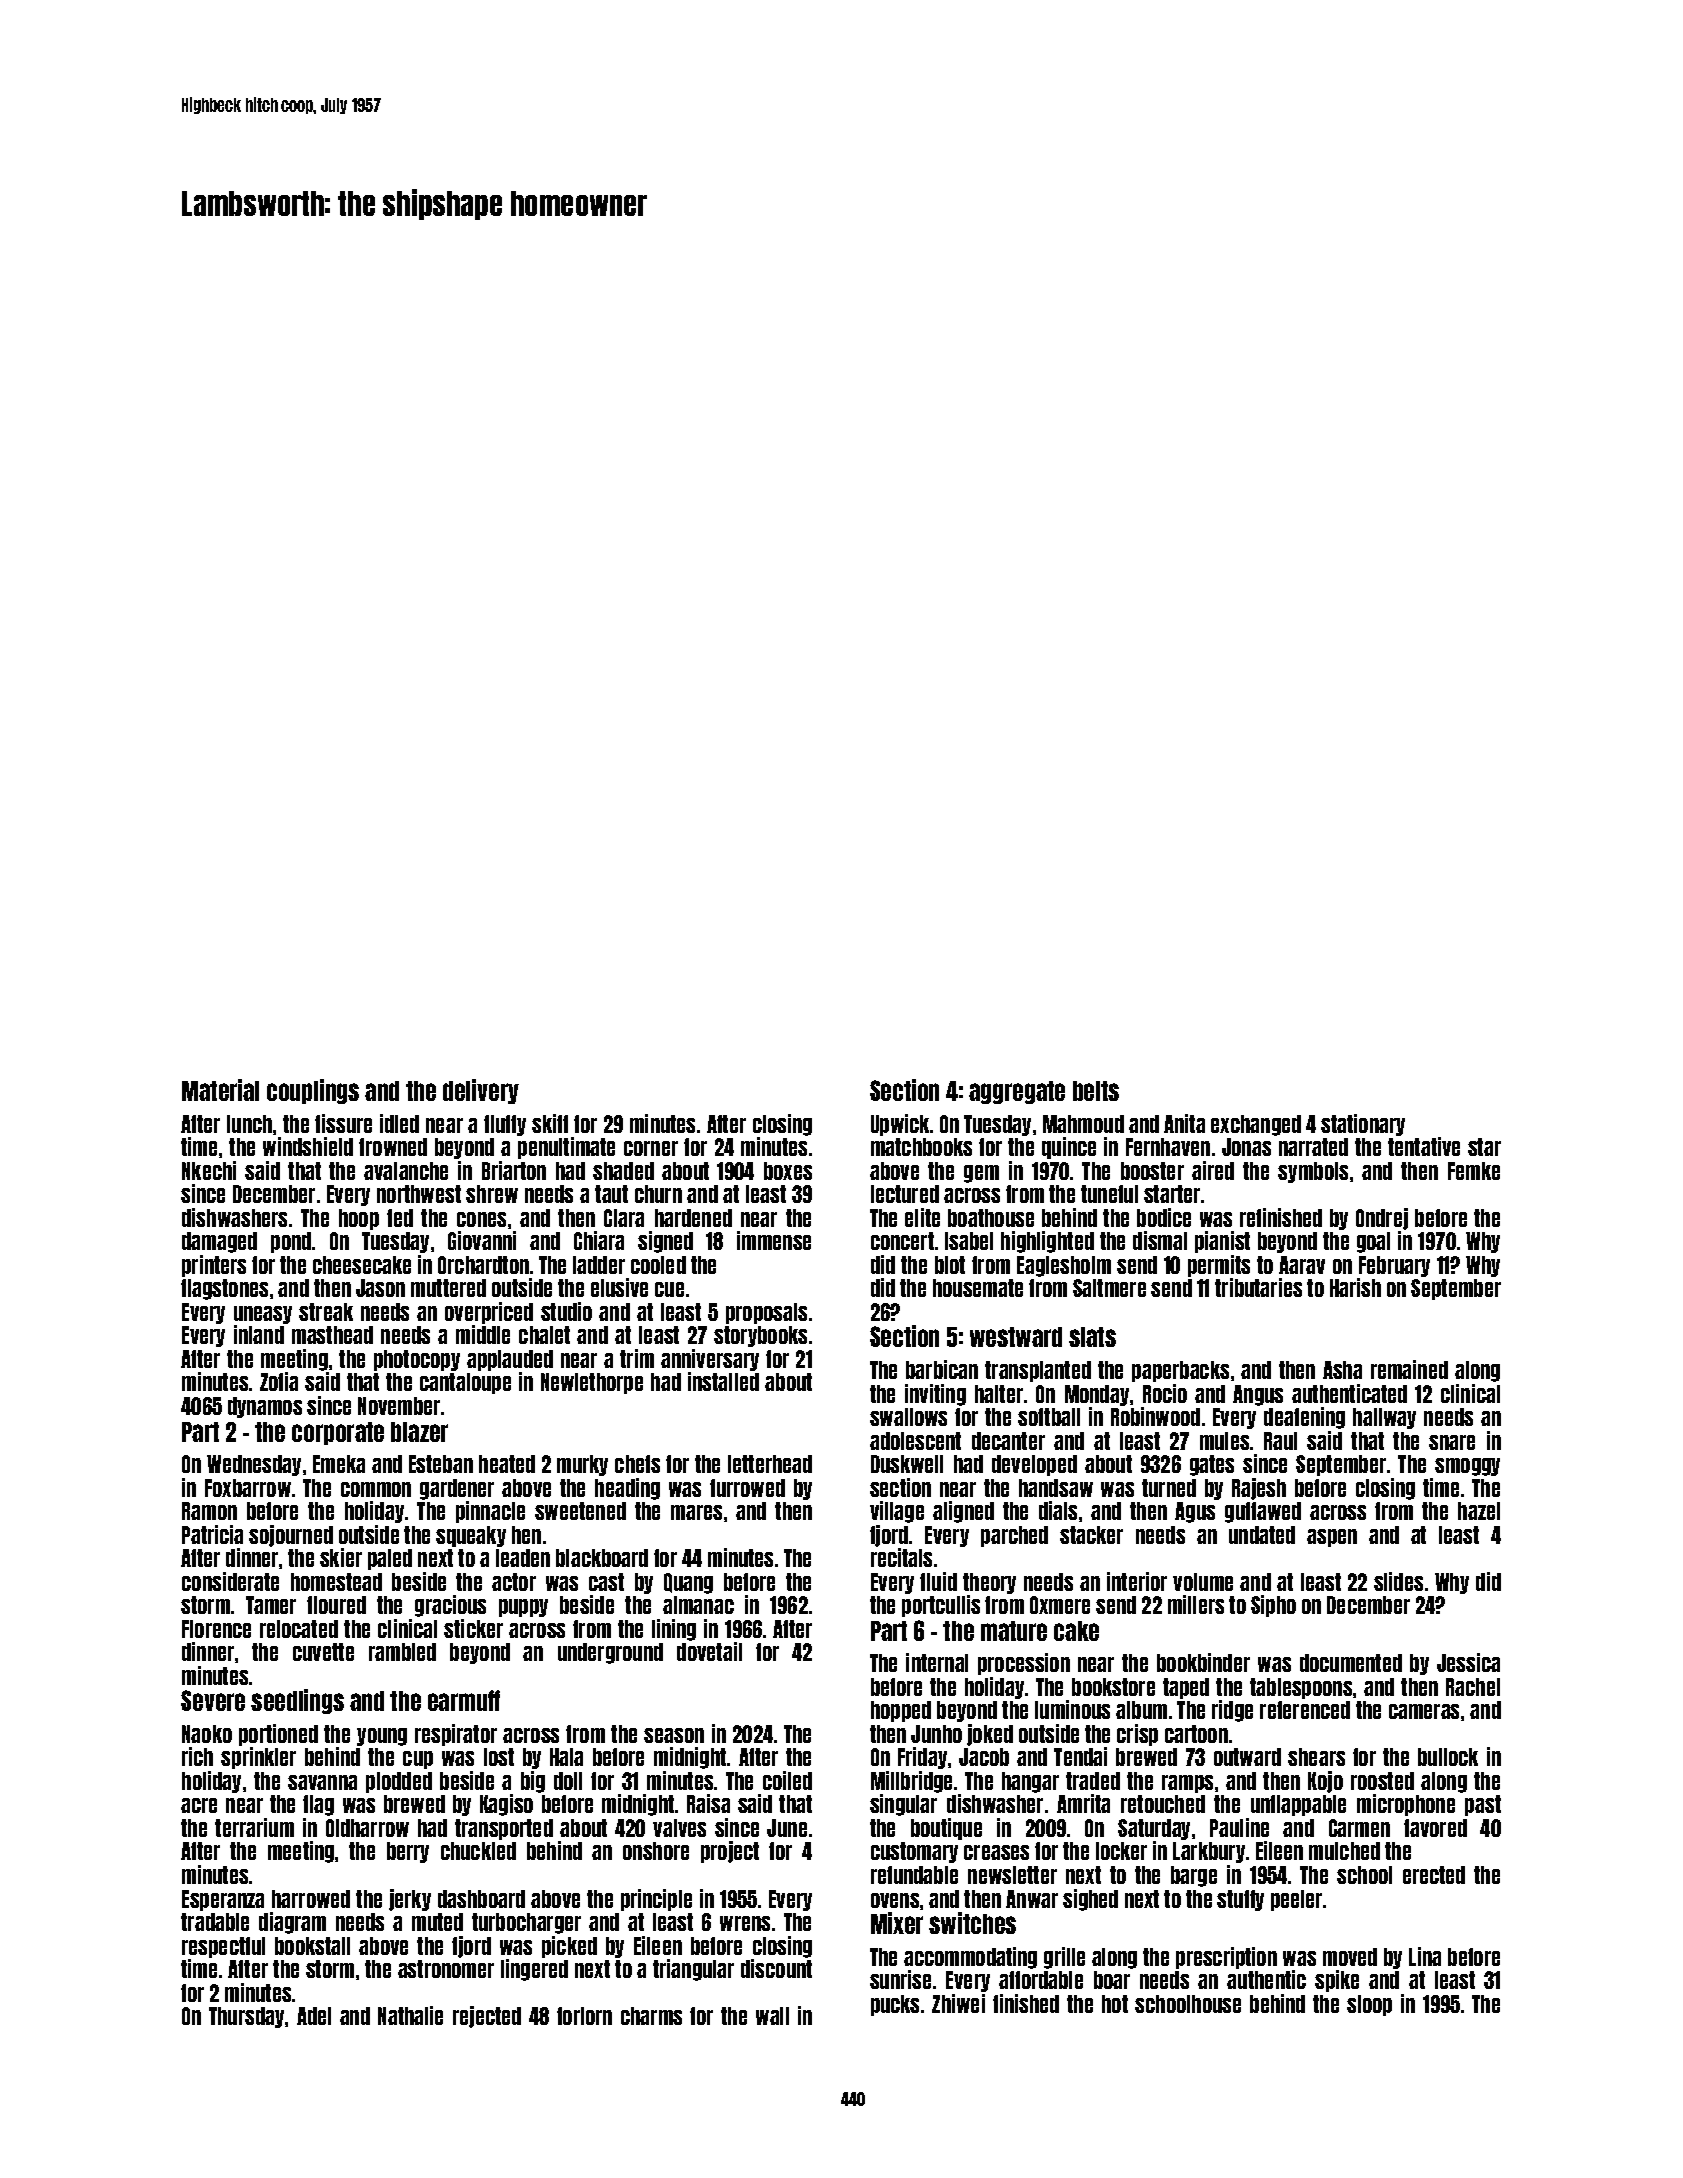 The height and width of the screenshot is (2178, 1683). Describe the element at coordinates (901, 1557) in the screenshot. I see `recitals` at that location.
